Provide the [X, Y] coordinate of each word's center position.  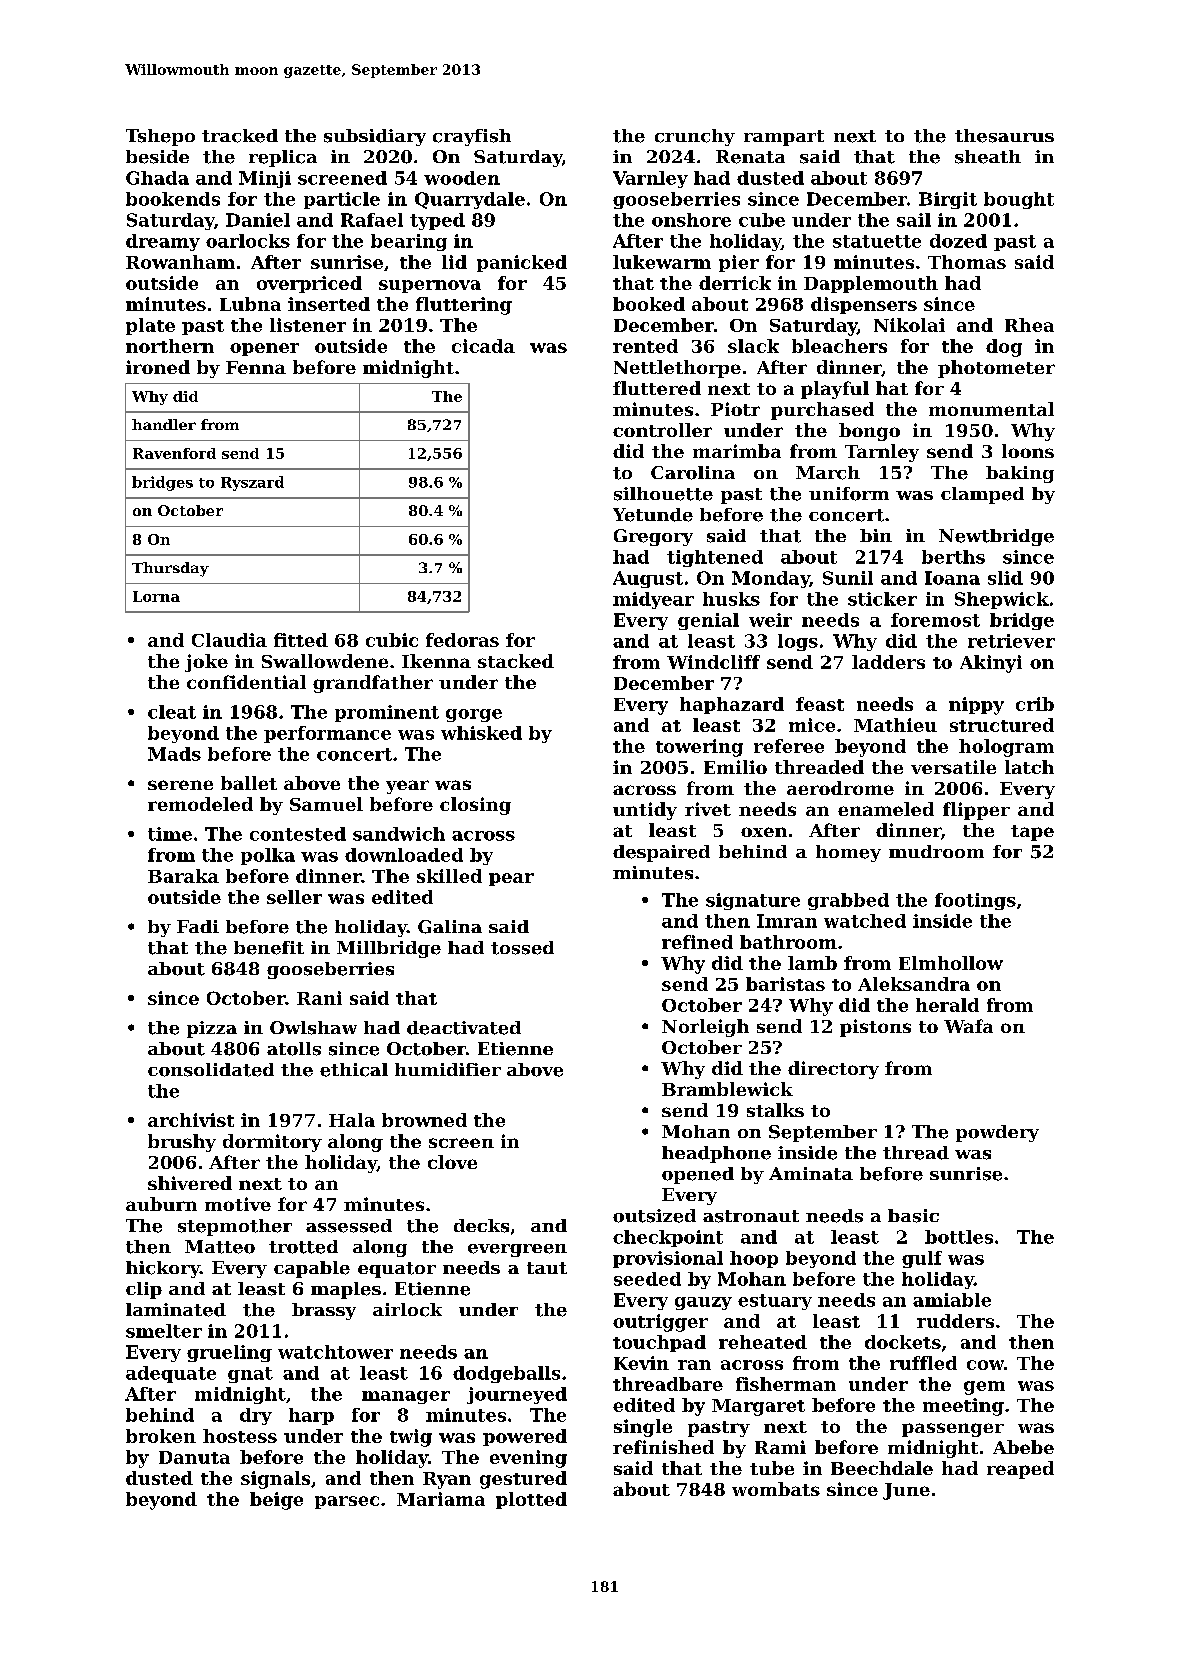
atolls [294, 1049]
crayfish [472, 137]
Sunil [848, 578]
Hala [352, 1120]
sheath [988, 157]
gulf [922, 1259]
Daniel [258, 220]
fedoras [462, 640]
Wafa [968, 1026]
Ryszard [252, 483]
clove [452, 1162]
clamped [982, 495]
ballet [249, 783]
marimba [737, 451]
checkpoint [668, 1238]
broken [161, 1436]
